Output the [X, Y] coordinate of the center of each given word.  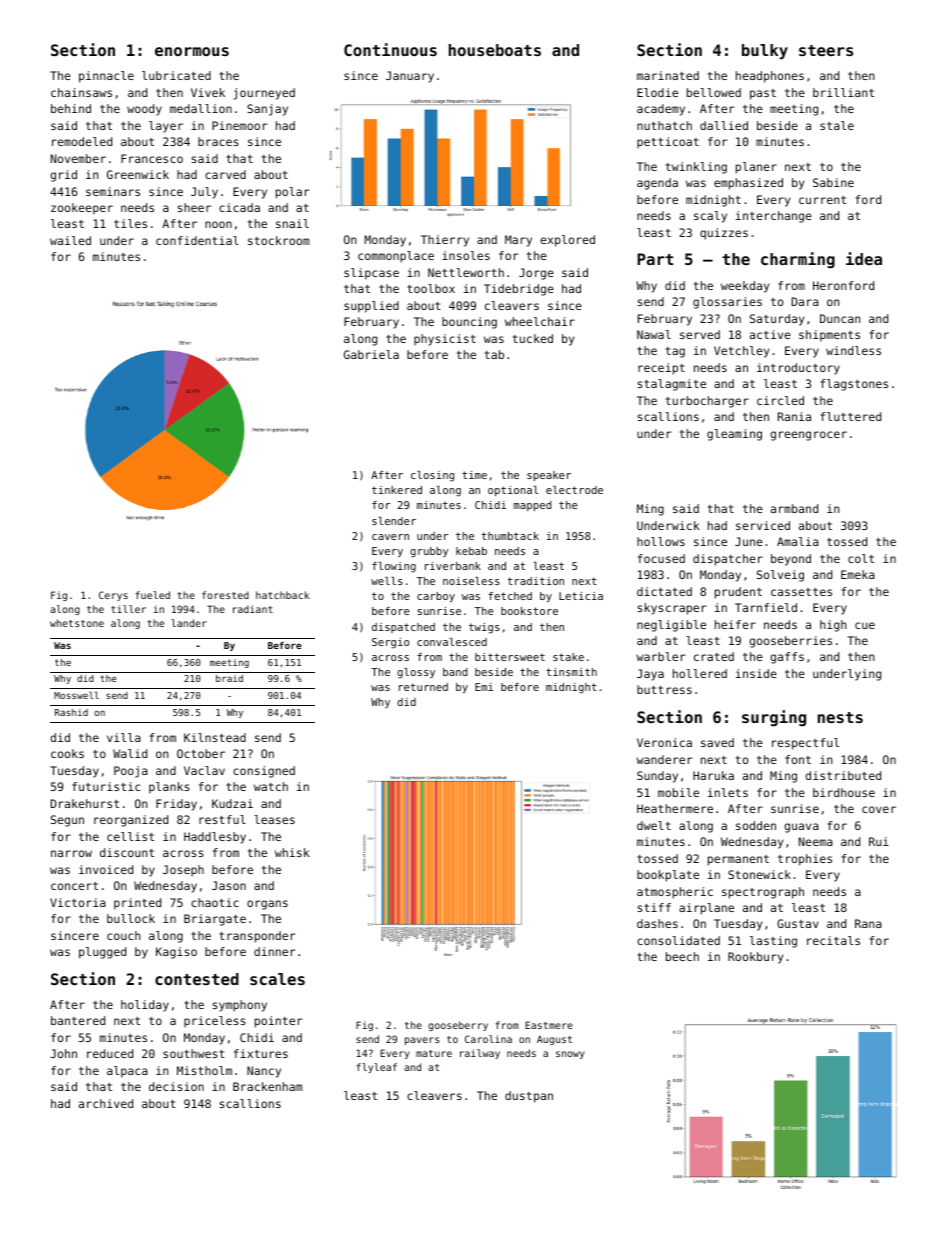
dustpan [529, 1097]
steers [826, 50]
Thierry [445, 241]
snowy [570, 1055]
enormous [192, 51]
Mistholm [204, 1070]
